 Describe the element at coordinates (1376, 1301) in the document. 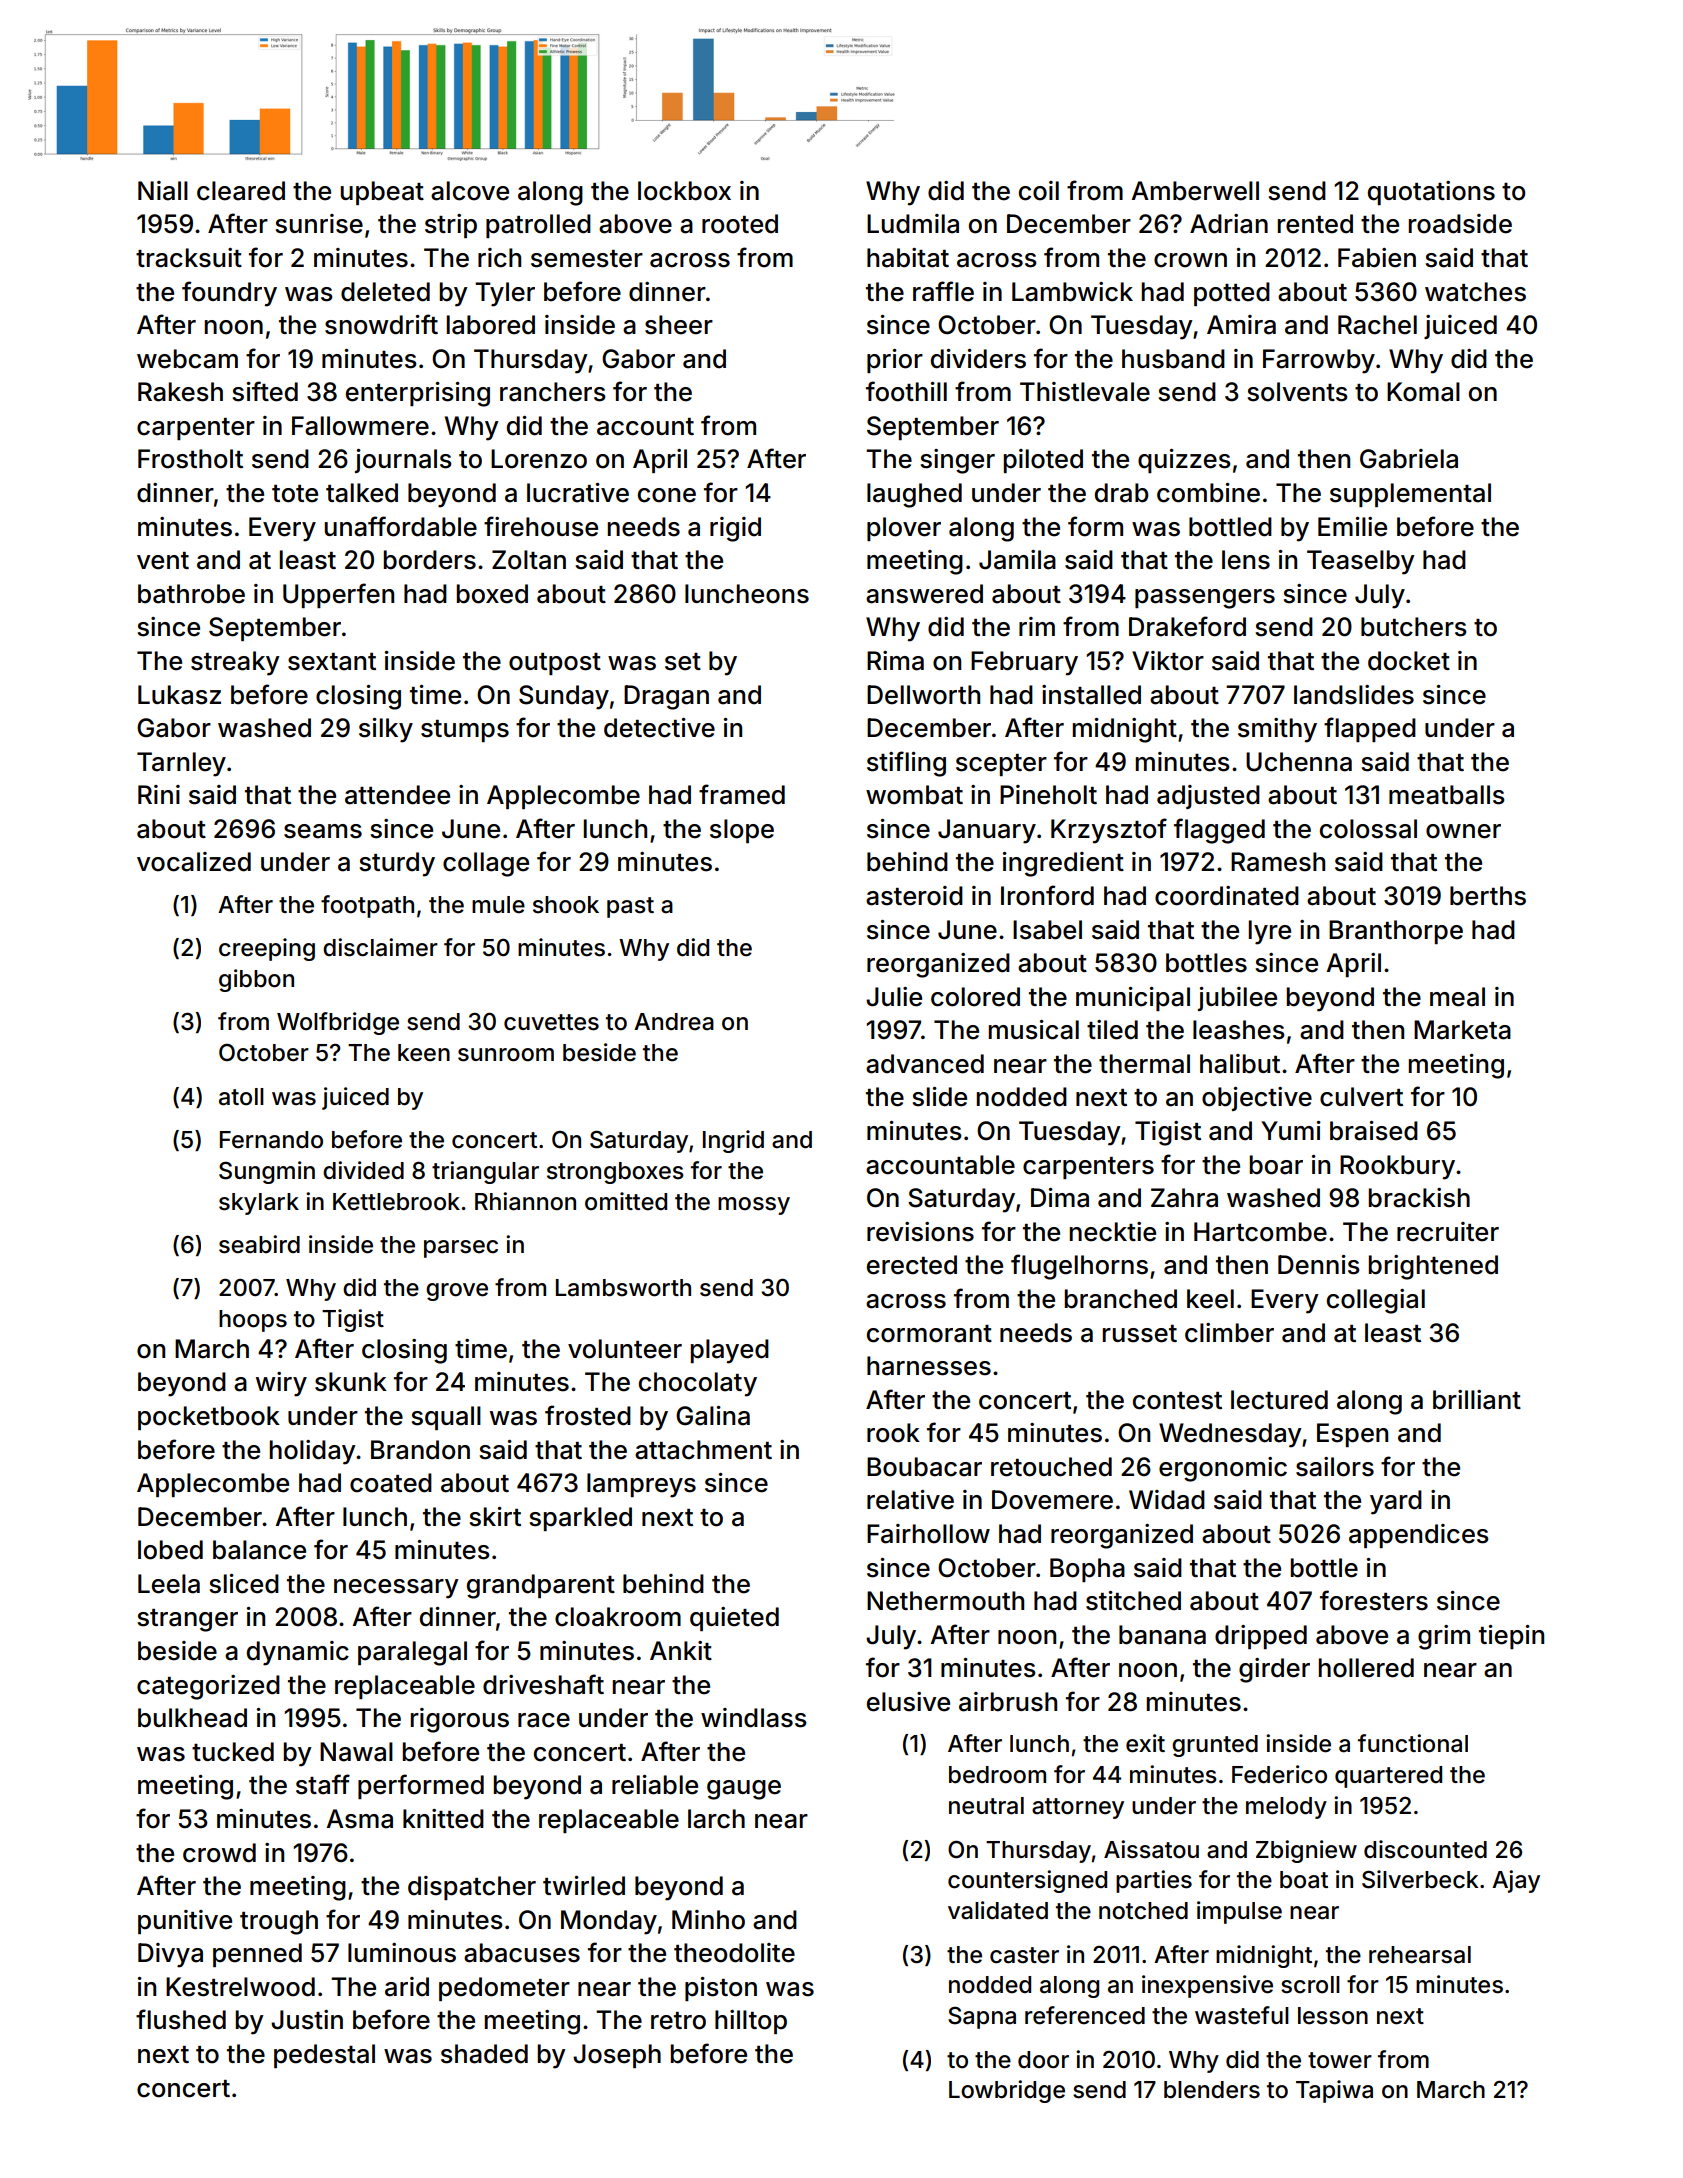

I see `collegial` at that location.
